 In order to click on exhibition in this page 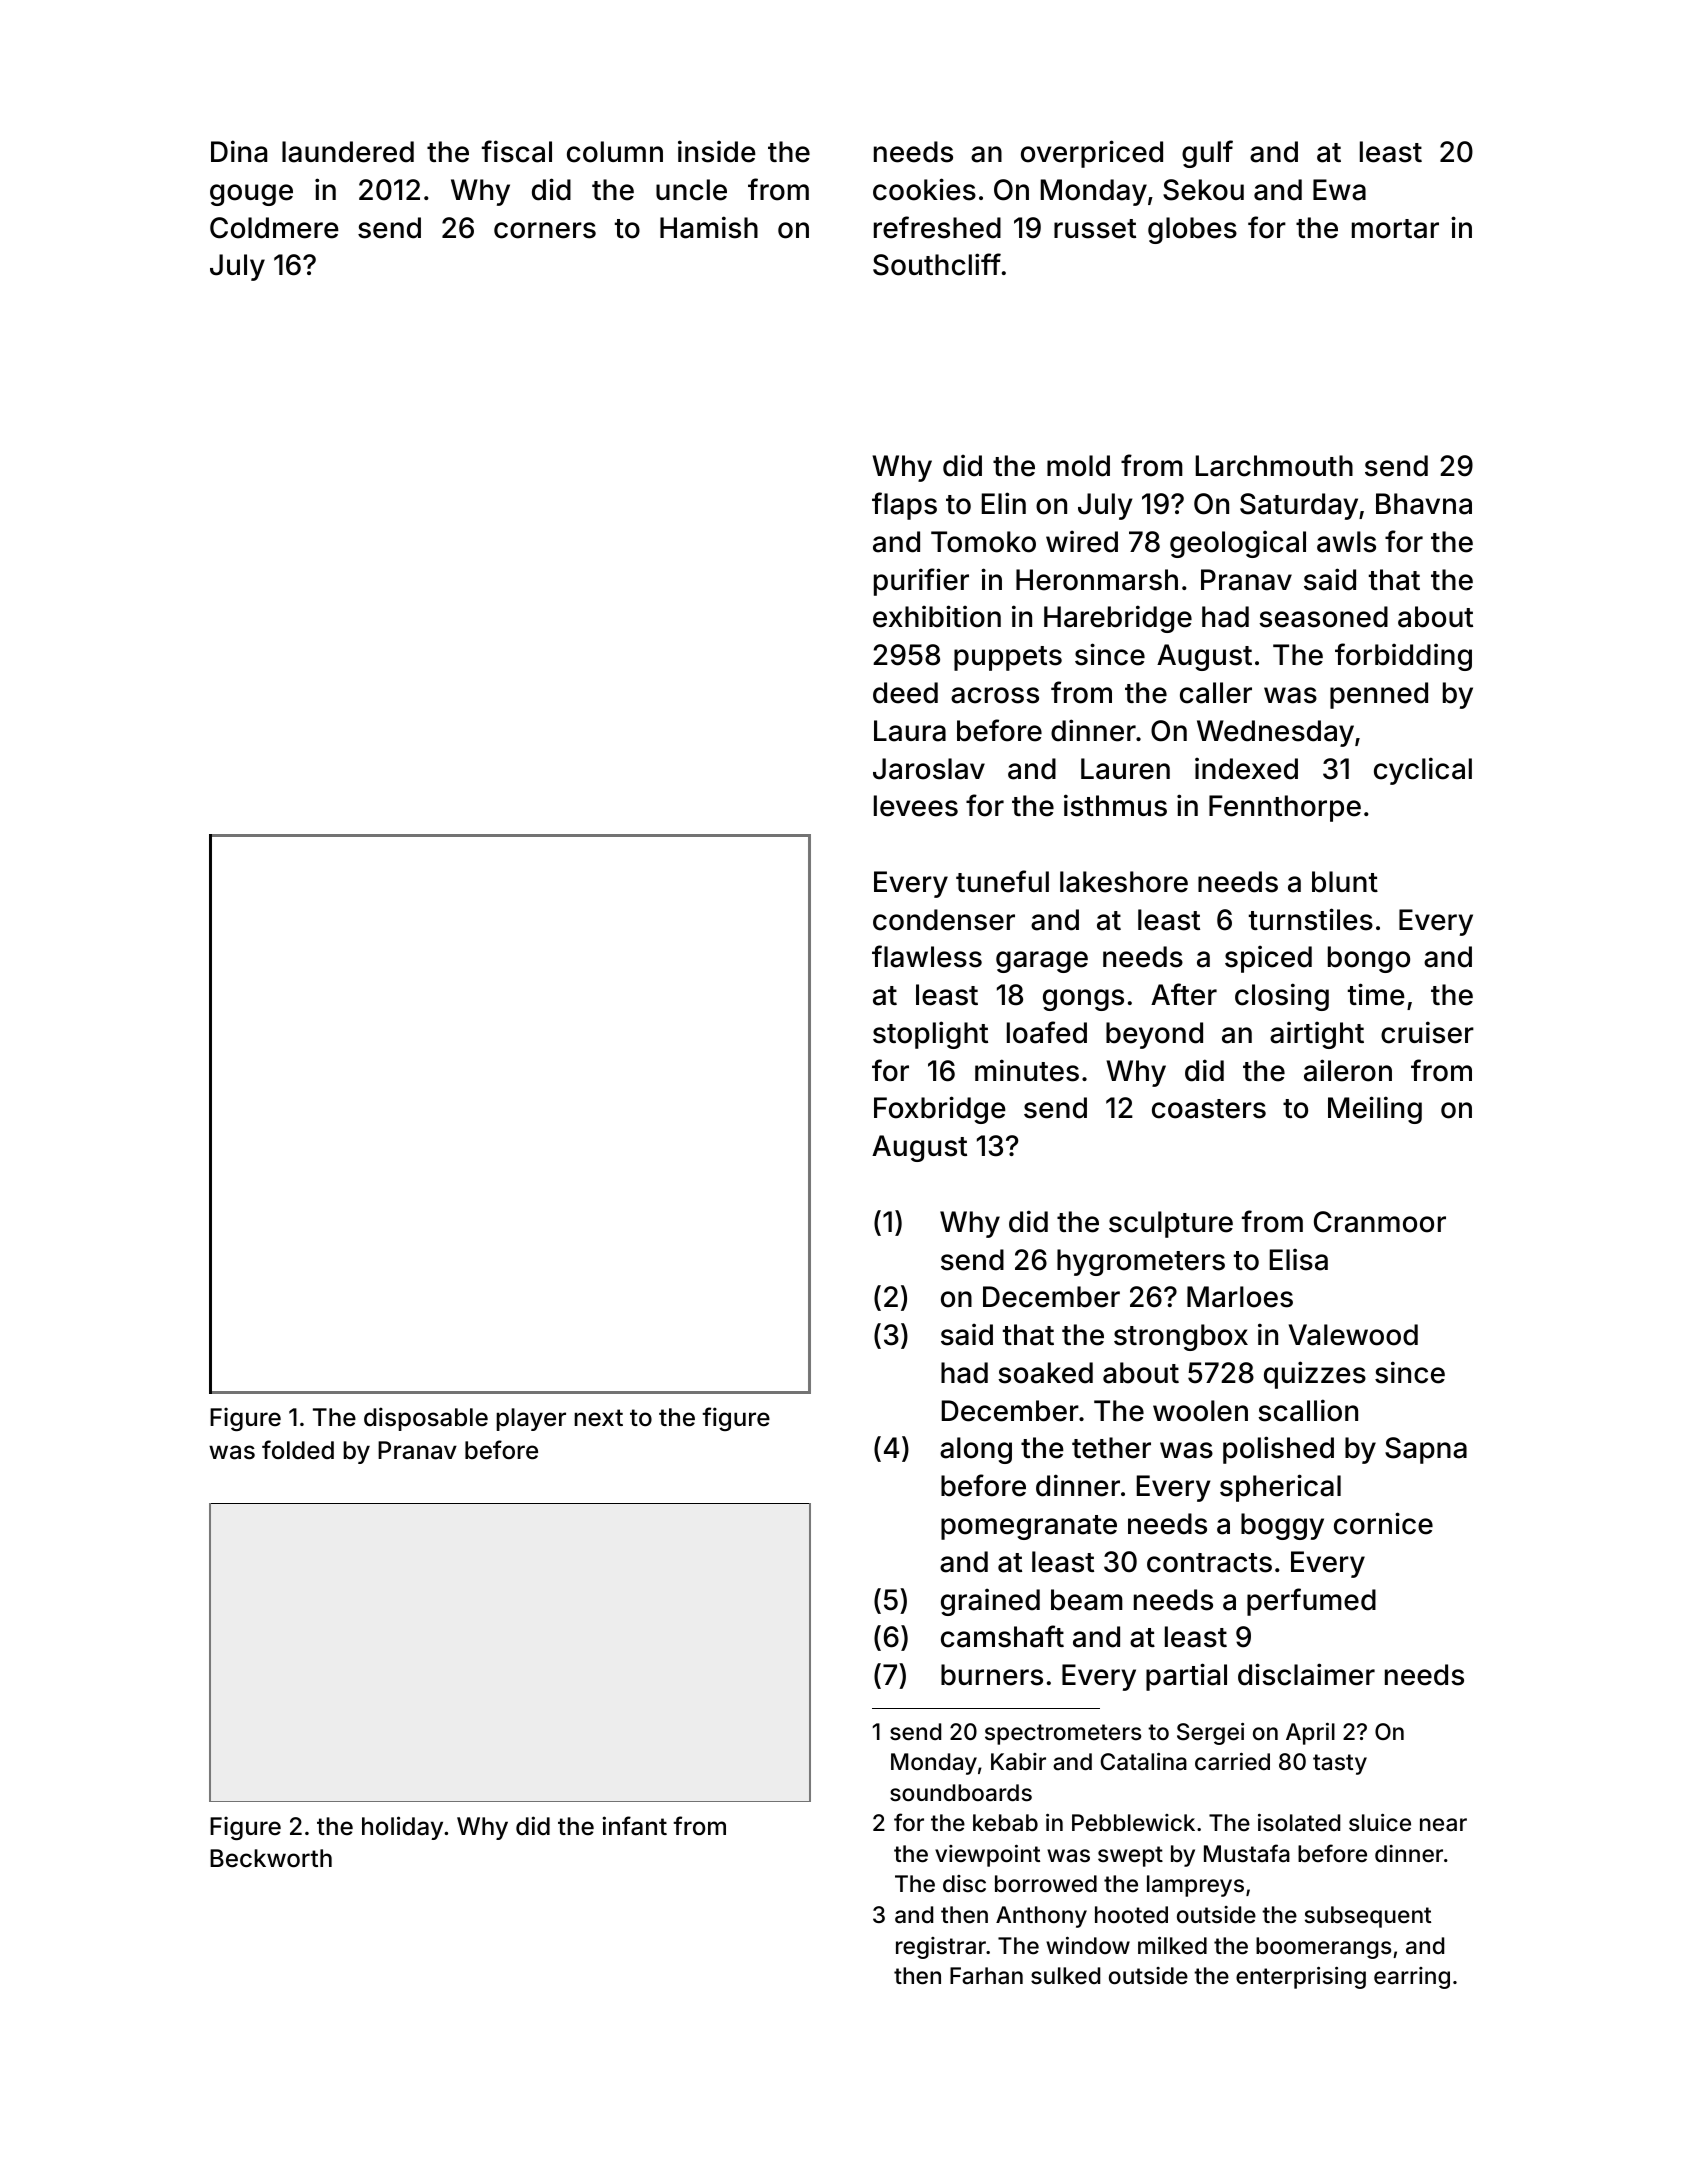, I will do `click(937, 616)`.
